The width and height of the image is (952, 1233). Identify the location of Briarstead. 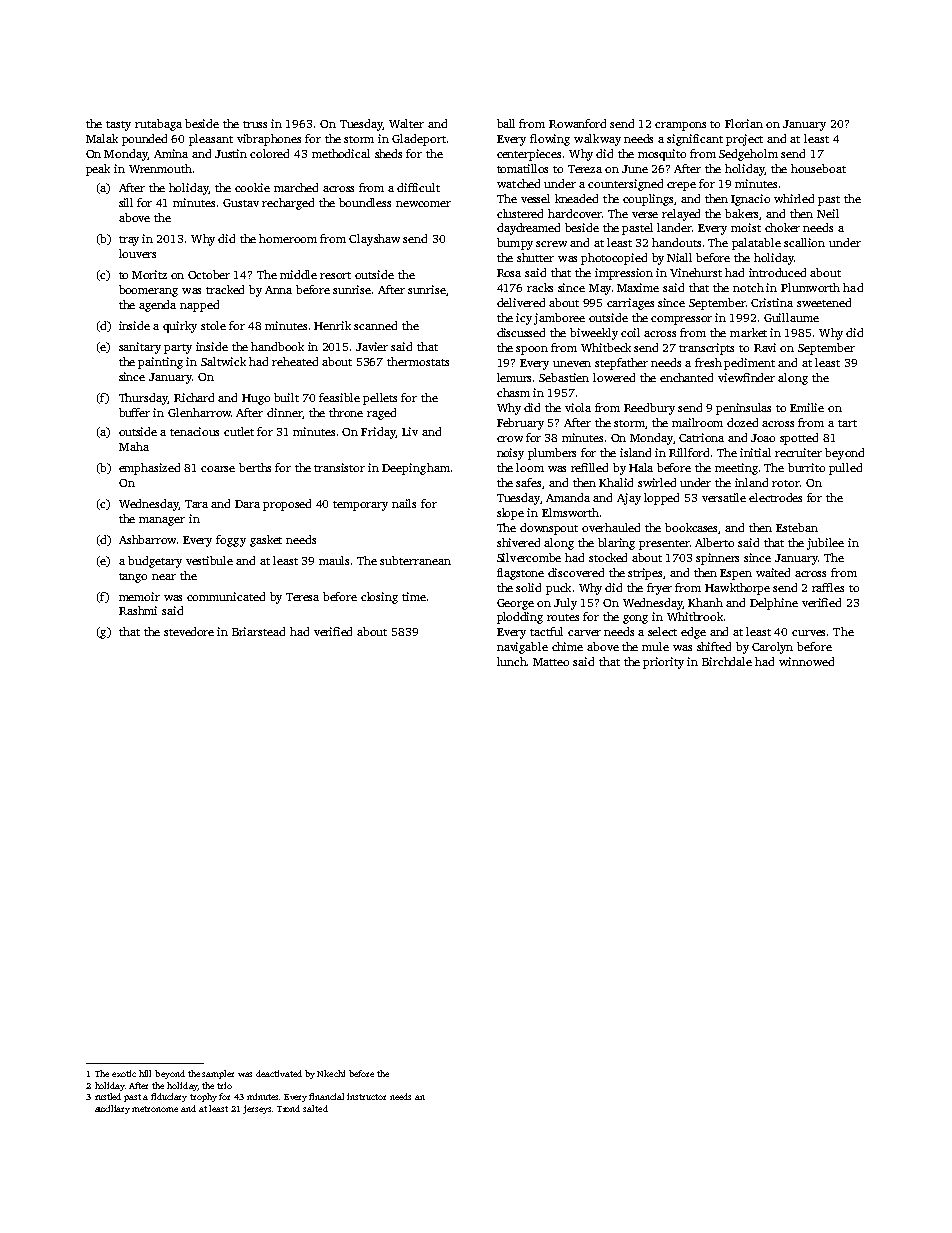
(258, 631).
